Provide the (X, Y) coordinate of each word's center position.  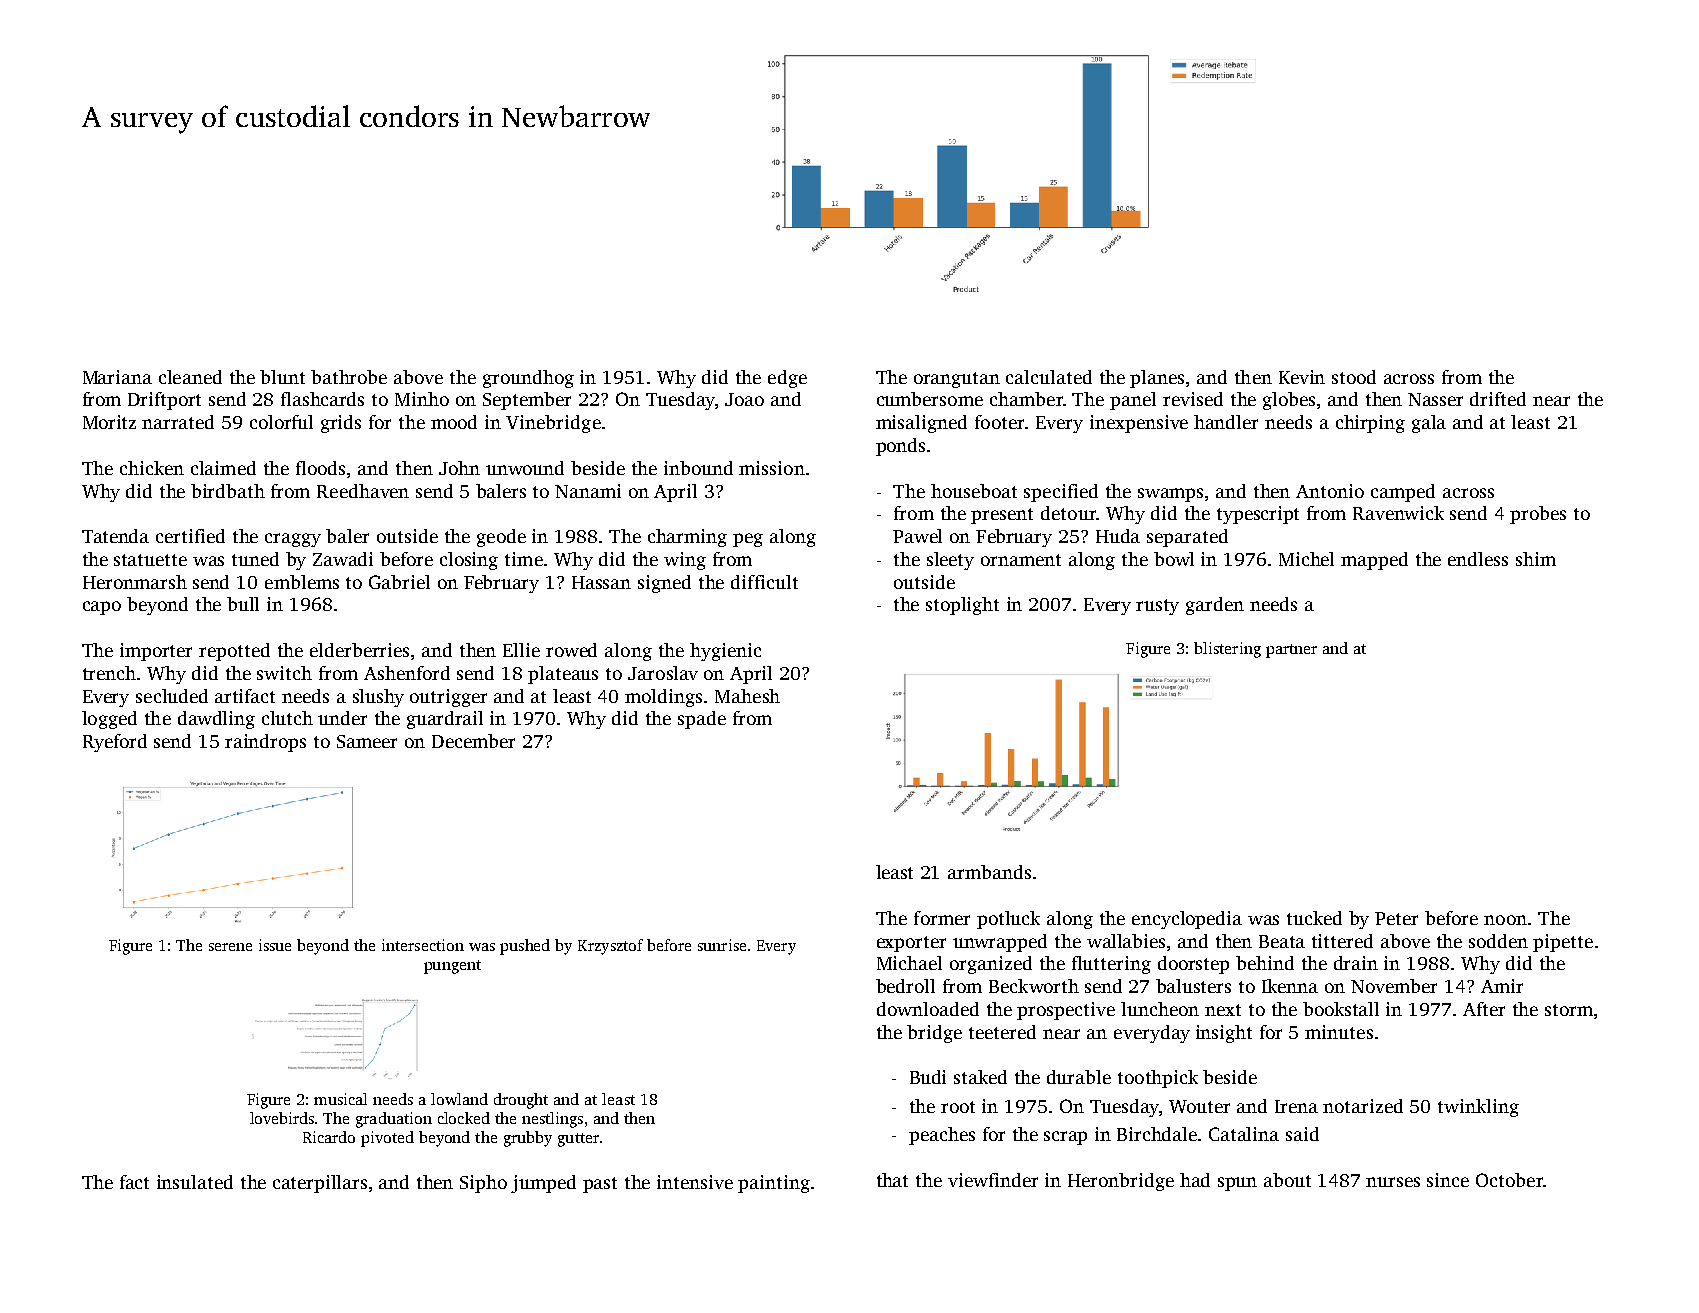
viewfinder (993, 1180)
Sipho (483, 1184)
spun (1237, 1184)
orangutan (957, 380)
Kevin (1302, 377)
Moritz (109, 422)
